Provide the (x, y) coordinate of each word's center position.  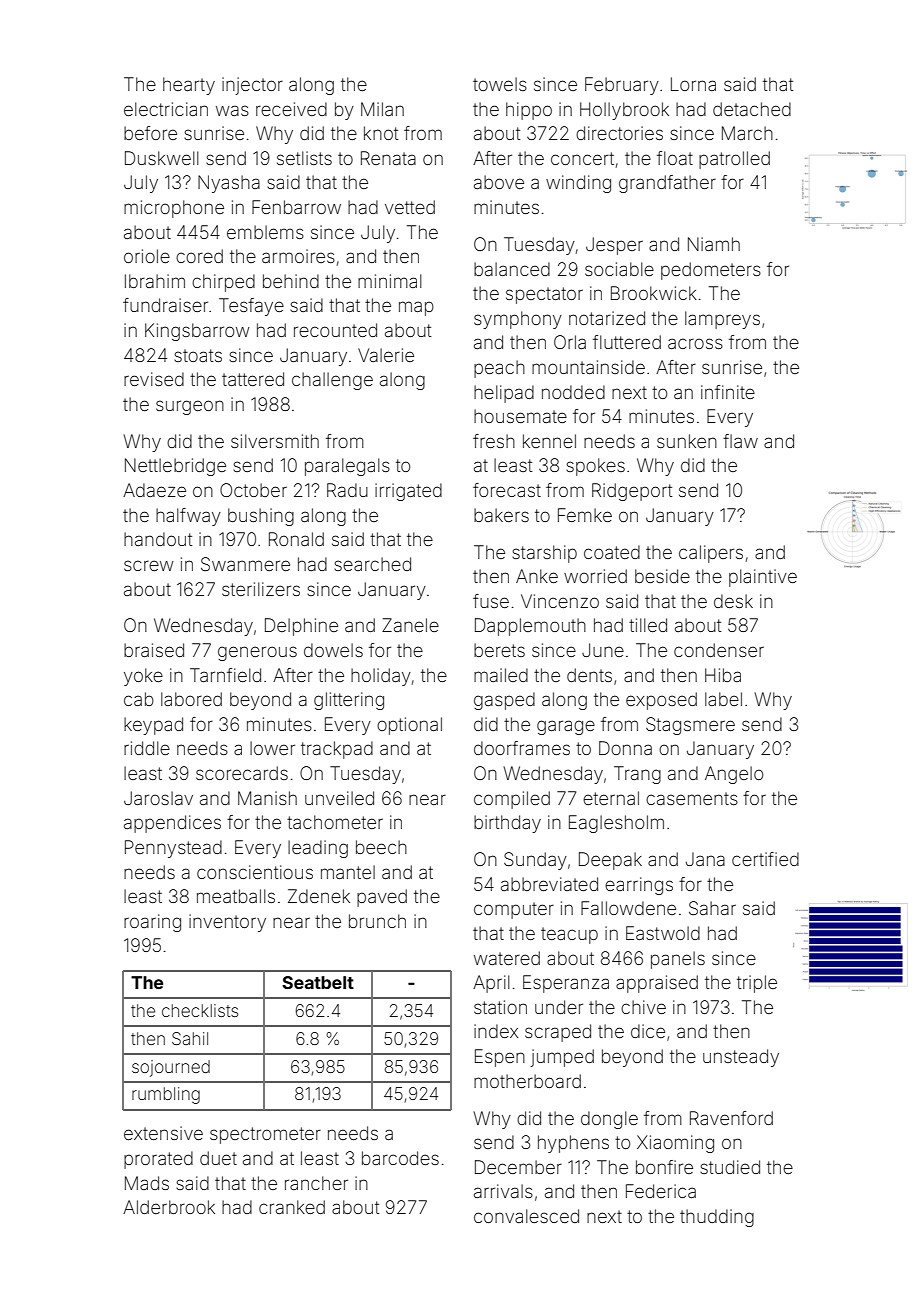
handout (158, 539)
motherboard (527, 1081)
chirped (223, 283)
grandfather (667, 184)
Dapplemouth (530, 627)
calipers (711, 554)
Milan (382, 109)
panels (678, 960)
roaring (152, 923)
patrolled (734, 160)
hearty (189, 86)
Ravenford (731, 1118)
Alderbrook (169, 1207)
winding (578, 184)
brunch (377, 921)
